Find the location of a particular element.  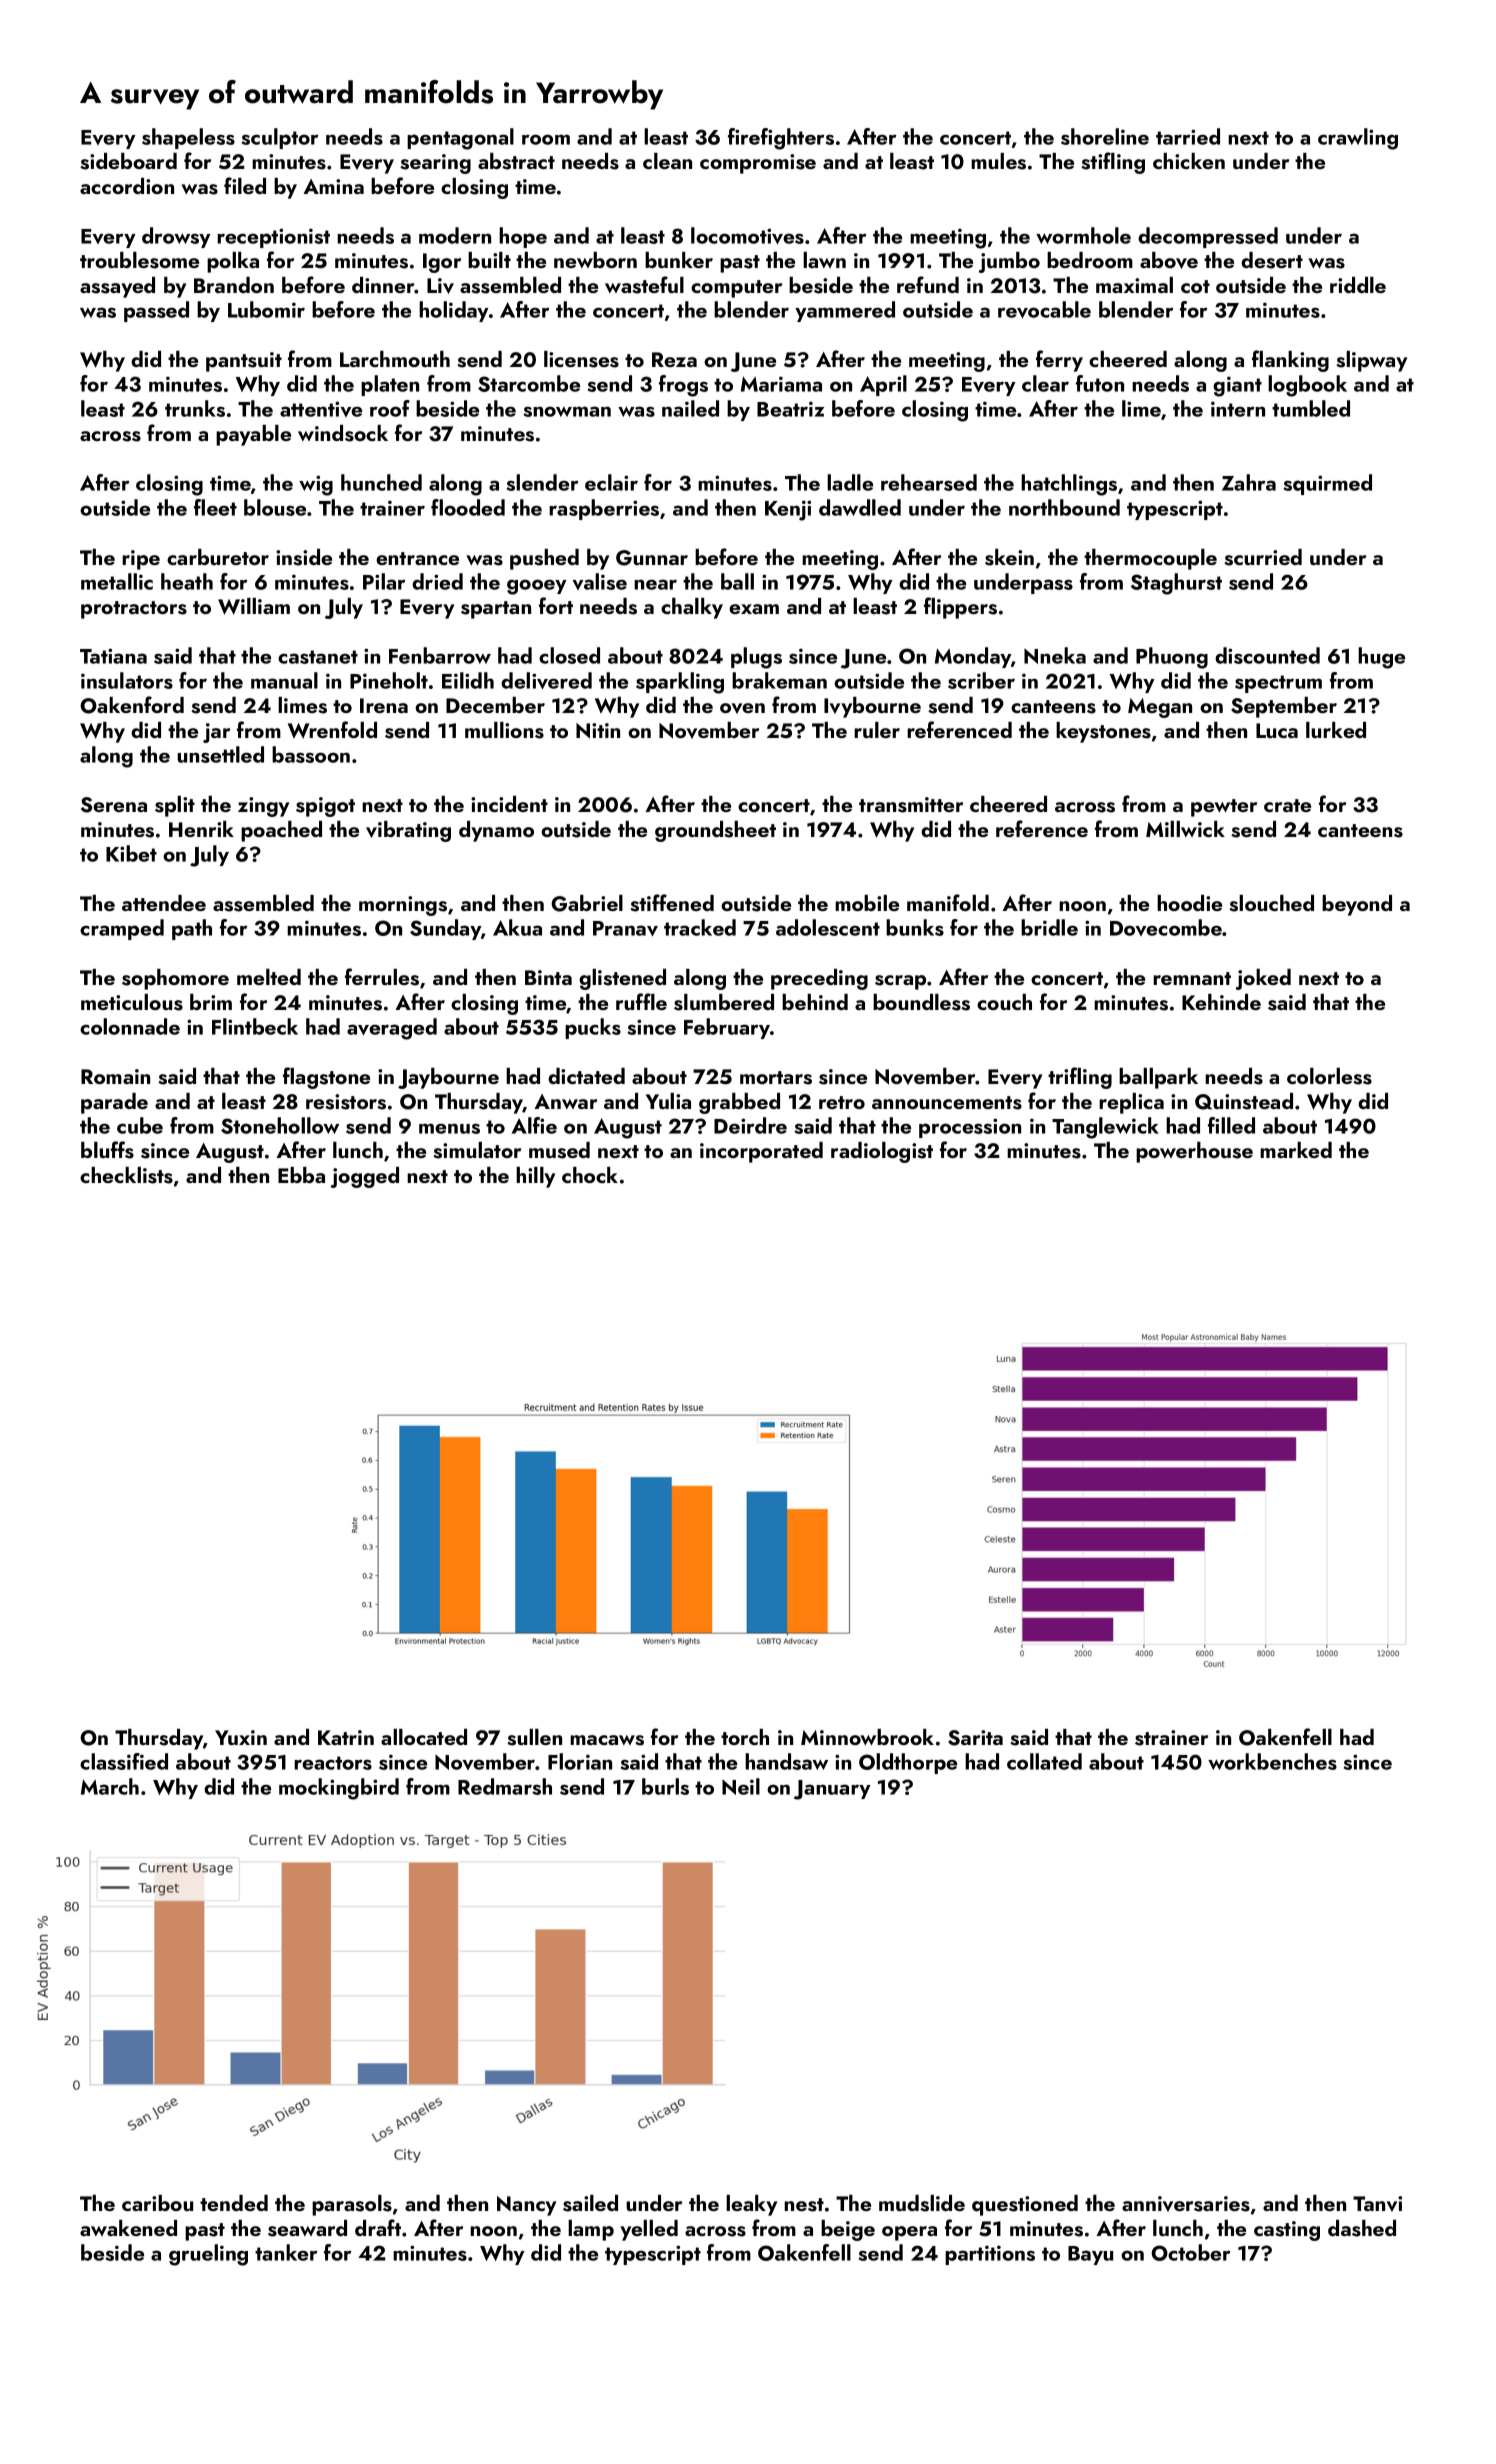

Redmarsh is located at coordinates (505, 1786).
